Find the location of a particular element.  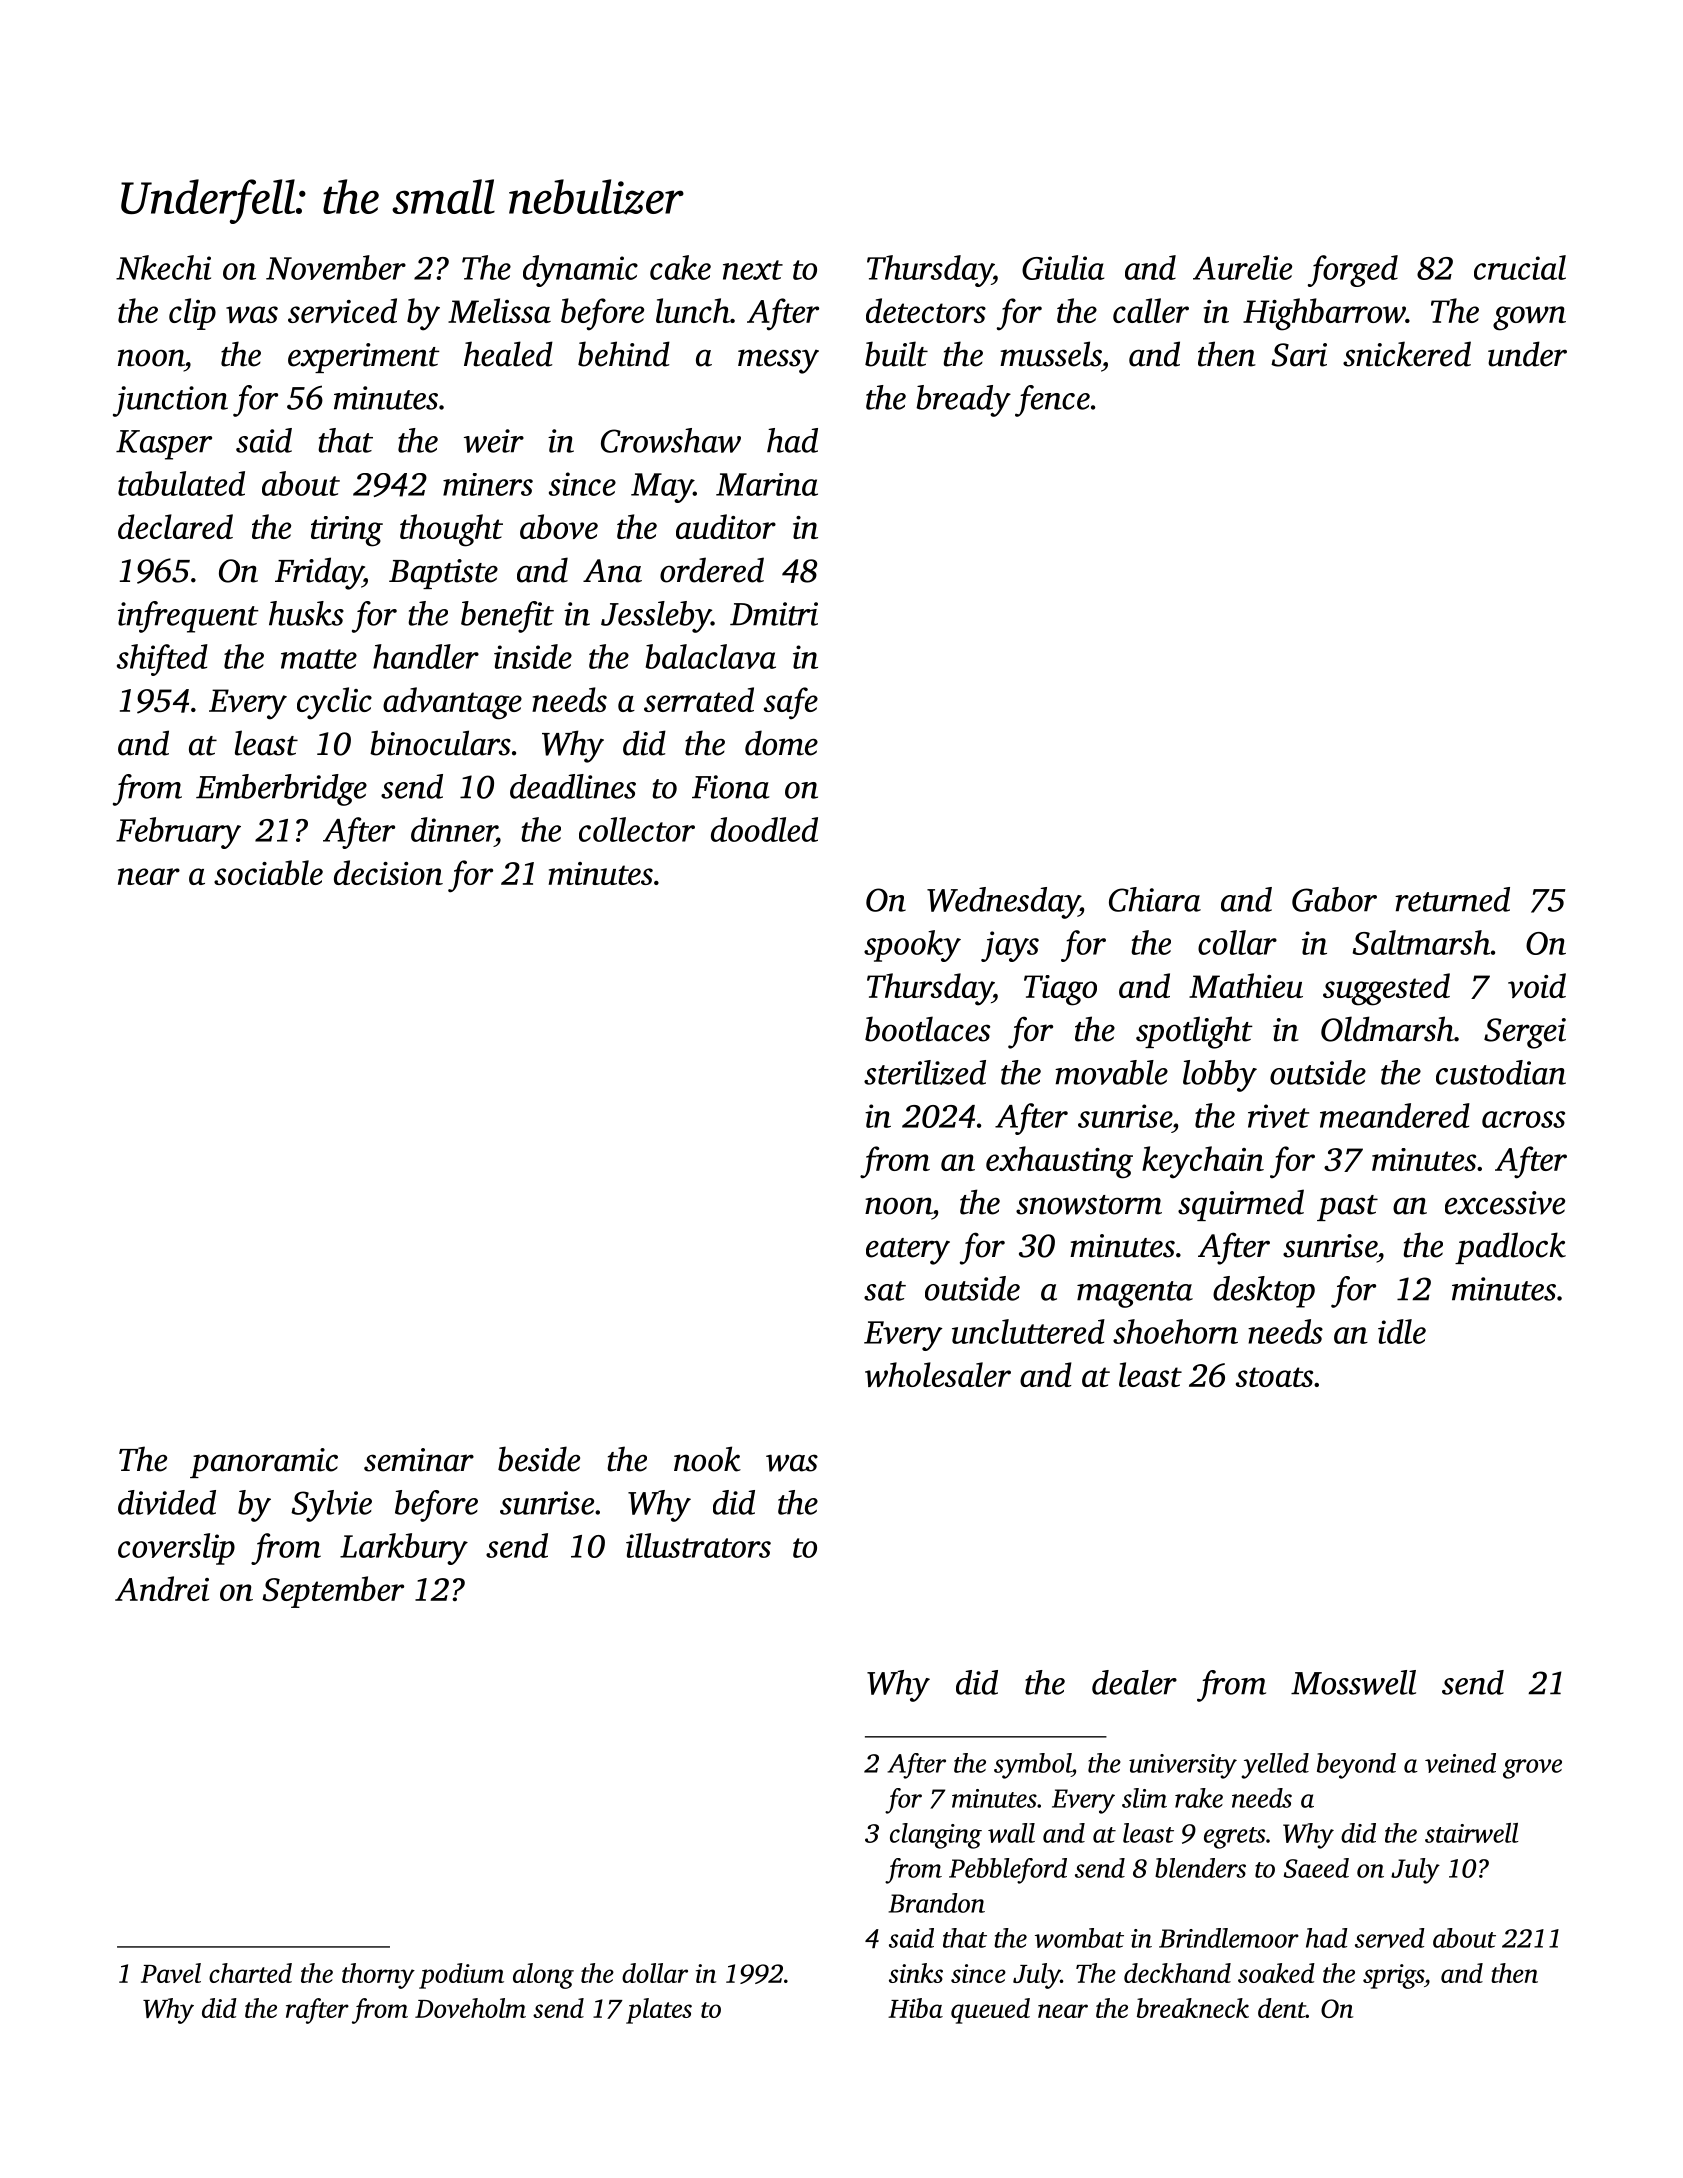

sociable is located at coordinates (268, 872).
